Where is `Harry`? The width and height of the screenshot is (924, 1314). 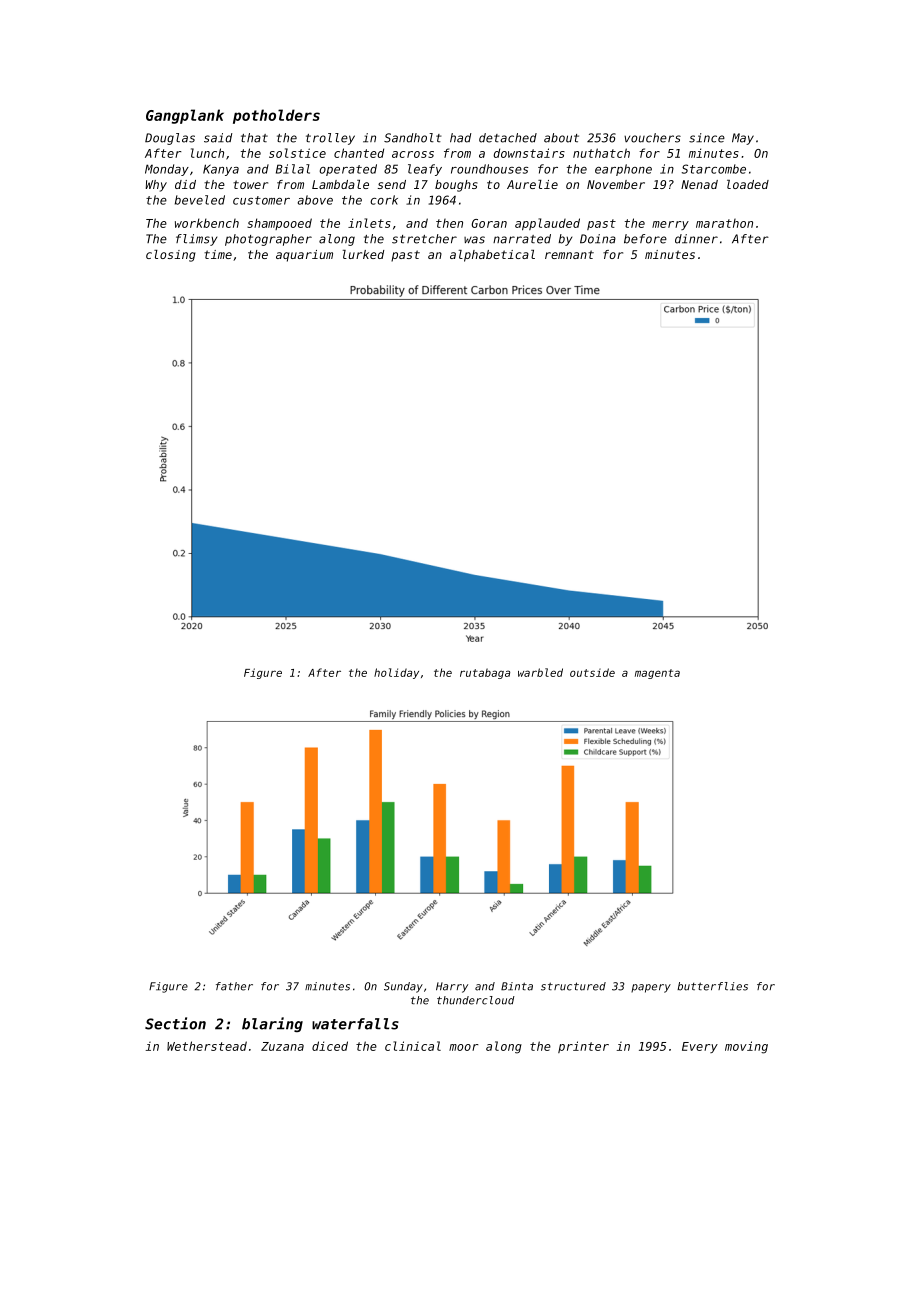 Harry is located at coordinates (452, 987).
